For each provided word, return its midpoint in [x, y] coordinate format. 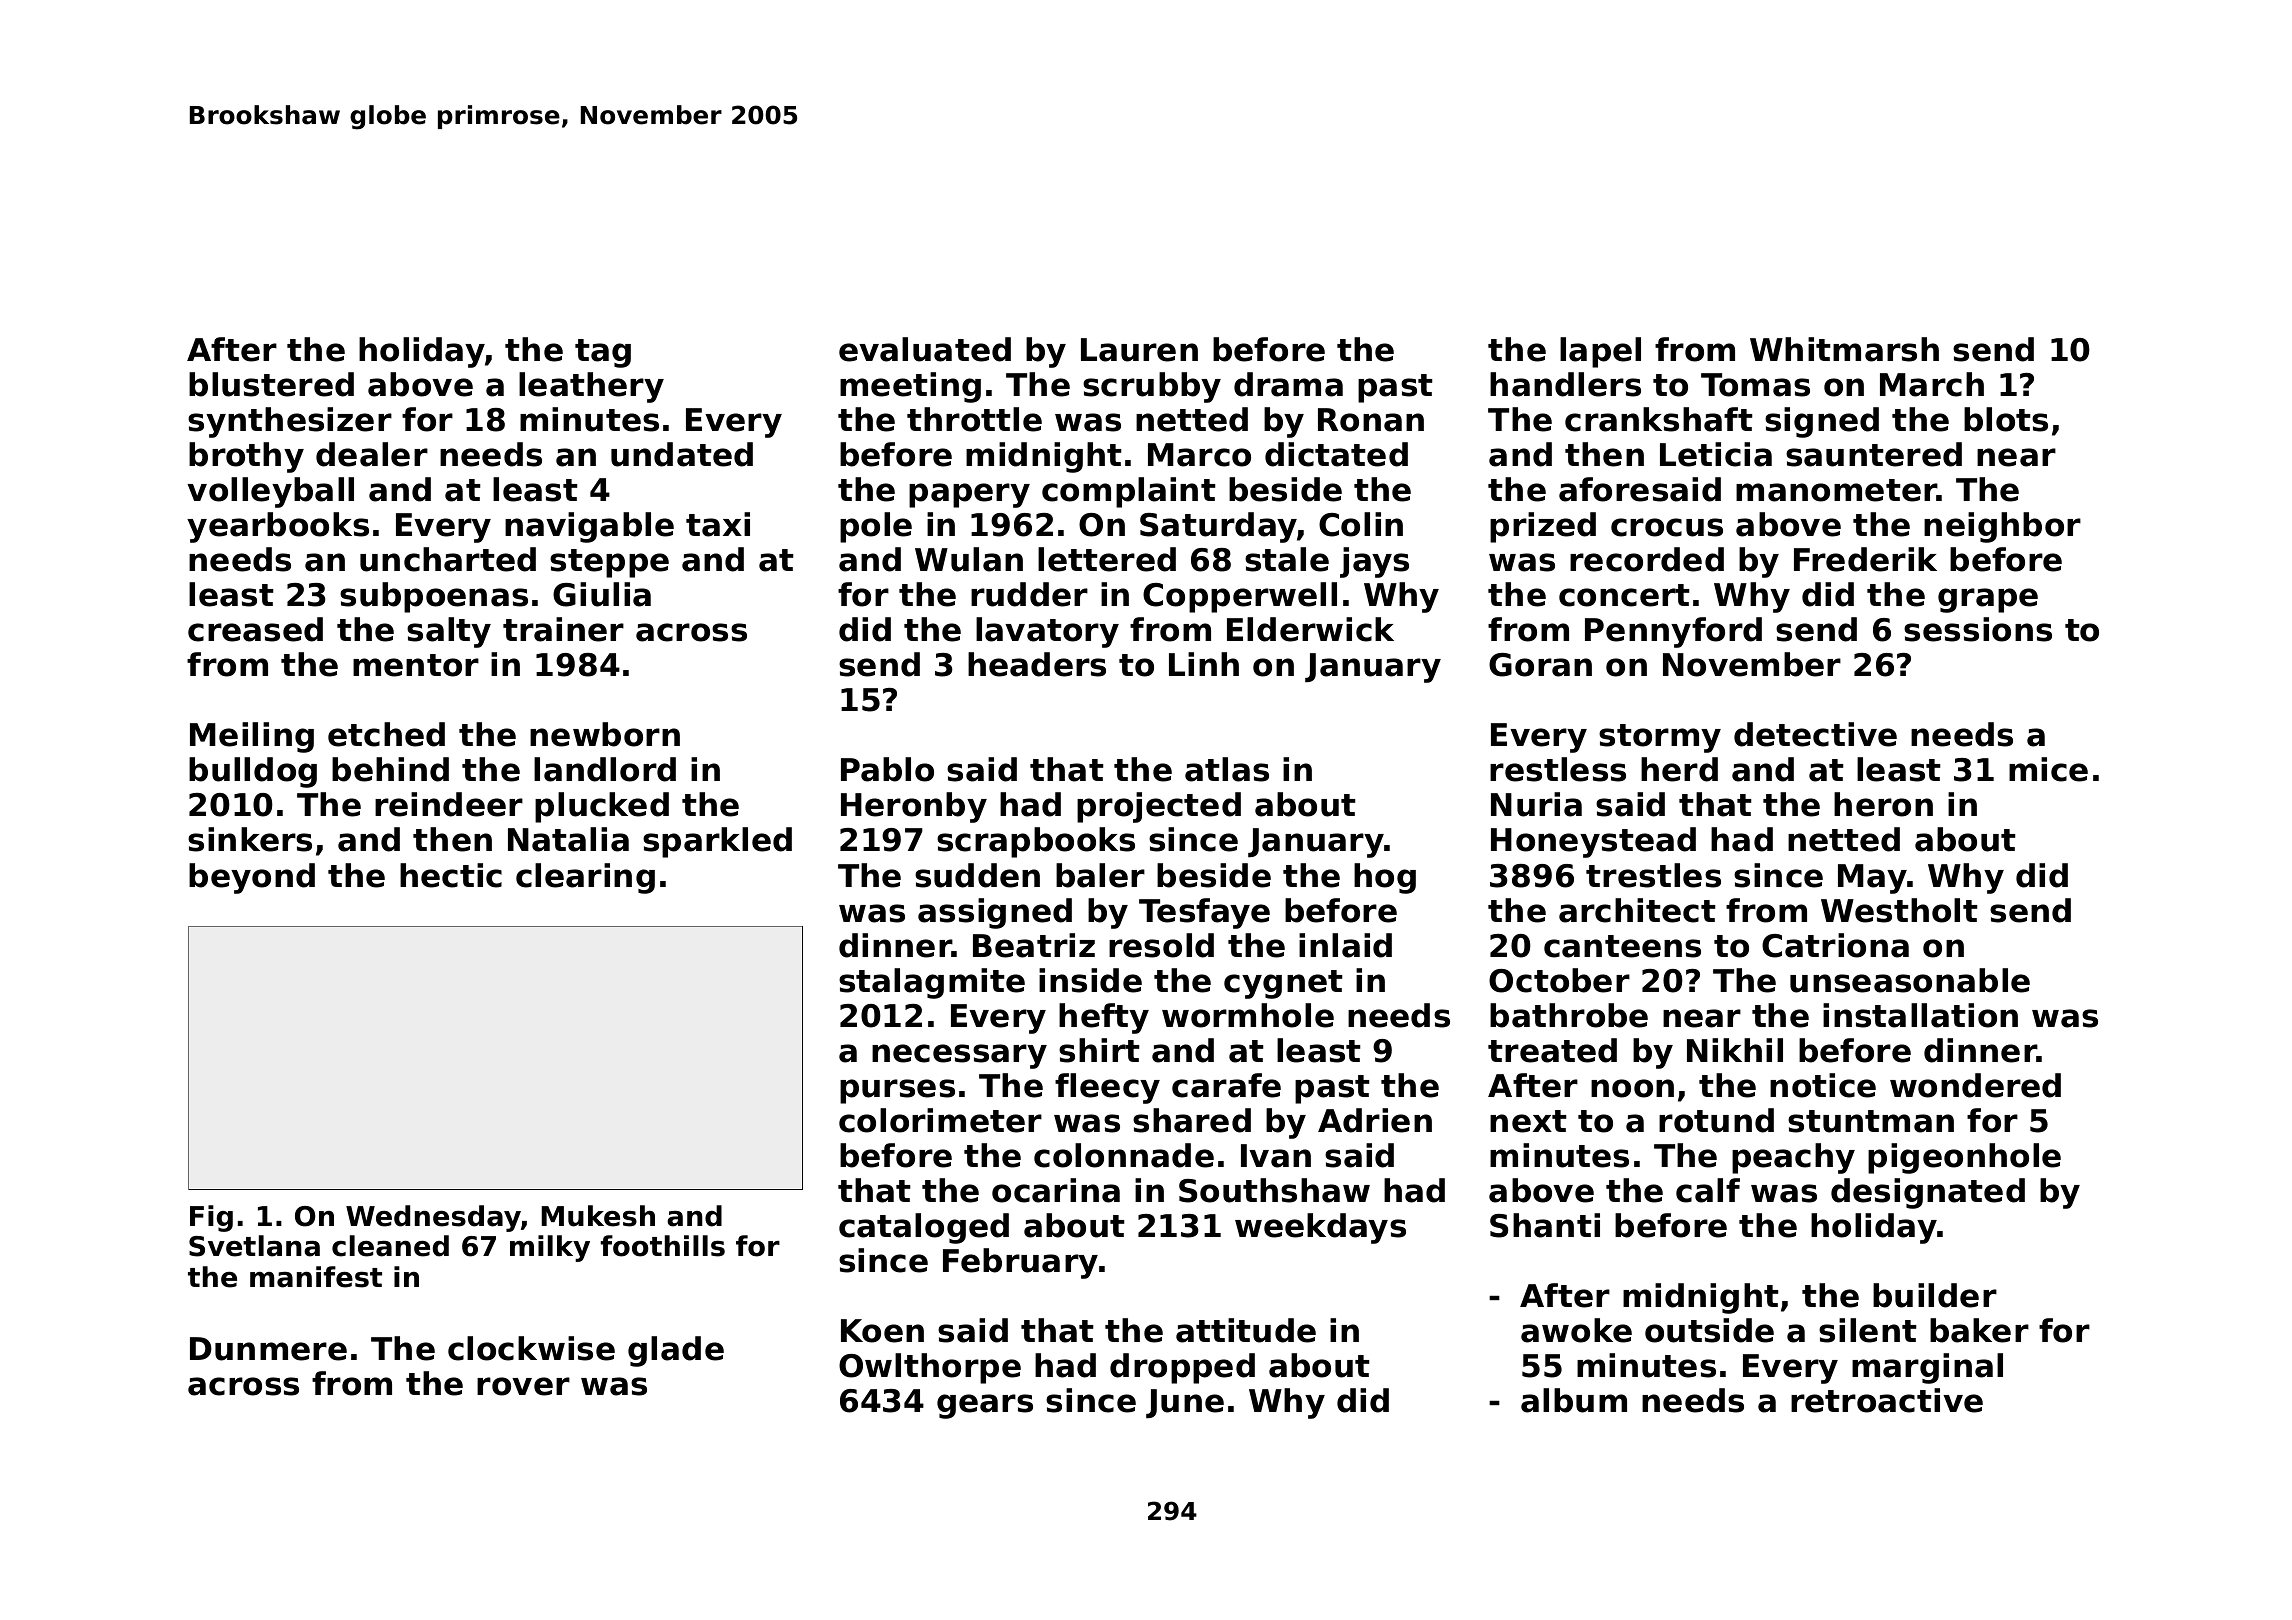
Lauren [1139, 350]
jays [1374, 562]
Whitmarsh [1844, 349]
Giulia [602, 594]
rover [523, 1386]
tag [603, 353]
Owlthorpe [930, 1368]
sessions [1978, 629]
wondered [1975, 1085]
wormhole [1248, 1015]
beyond [252, 878]
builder [1935, 1295]
